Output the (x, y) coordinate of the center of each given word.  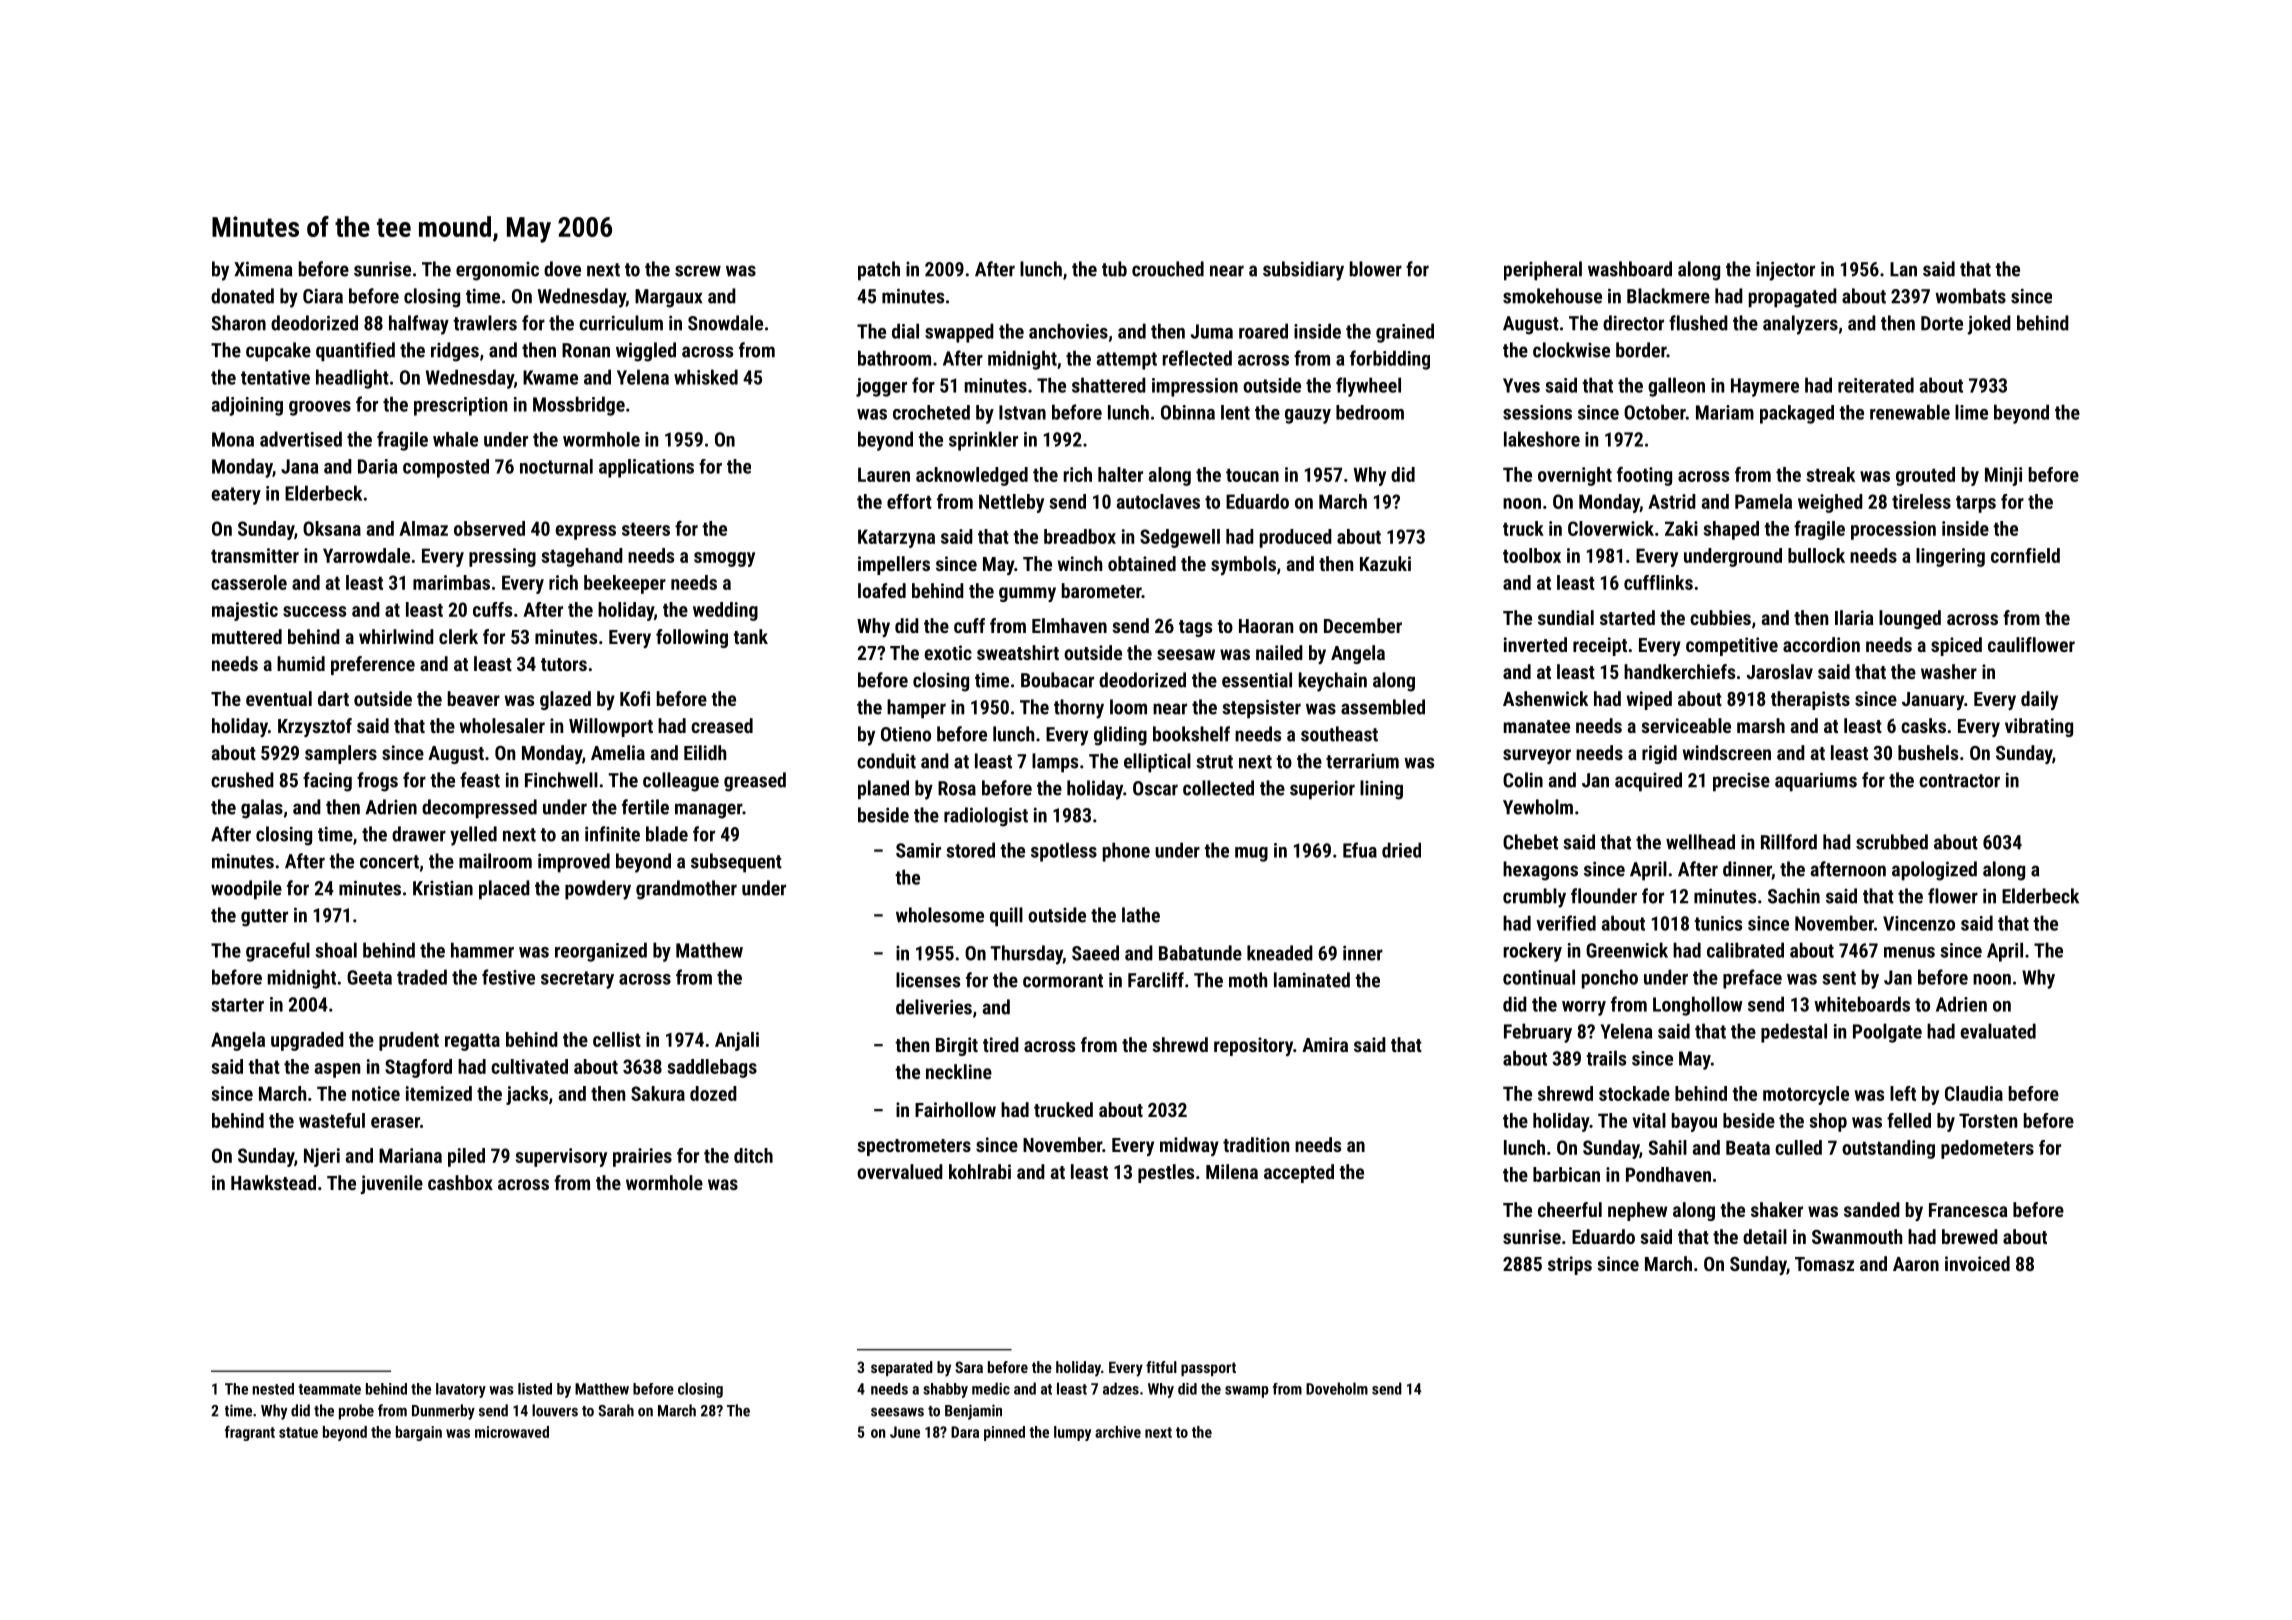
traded (422, 977)
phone (1126, 852)
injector (1785, 271)
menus (1909, 952)
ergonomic (497, 271)
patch (879, 271)
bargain (419, 1433)
